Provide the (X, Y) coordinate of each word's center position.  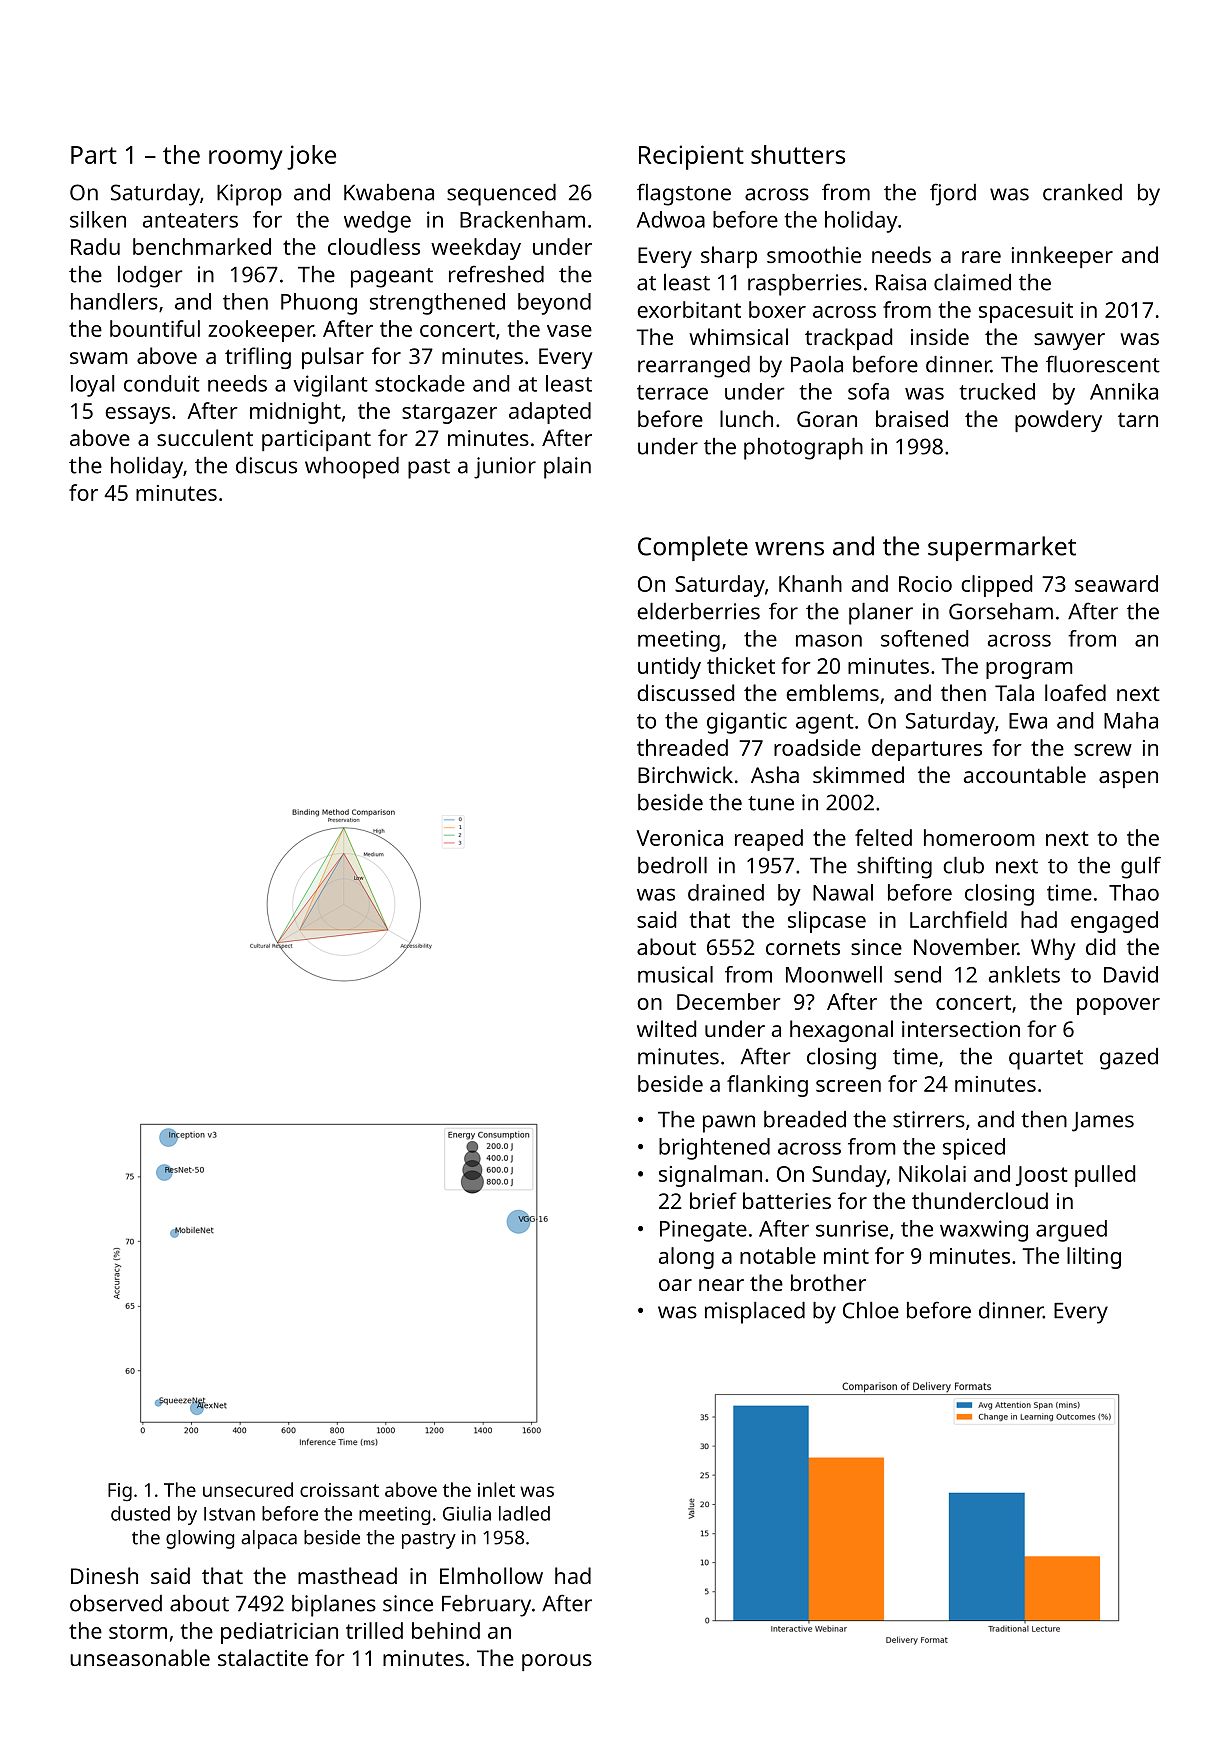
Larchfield (958, 919)
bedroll (672, 865)
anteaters (190, 220)
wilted (666, 1028)
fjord (953, 194)
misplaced (755, 1313)
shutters (798, 154)
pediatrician (279, 1633)
